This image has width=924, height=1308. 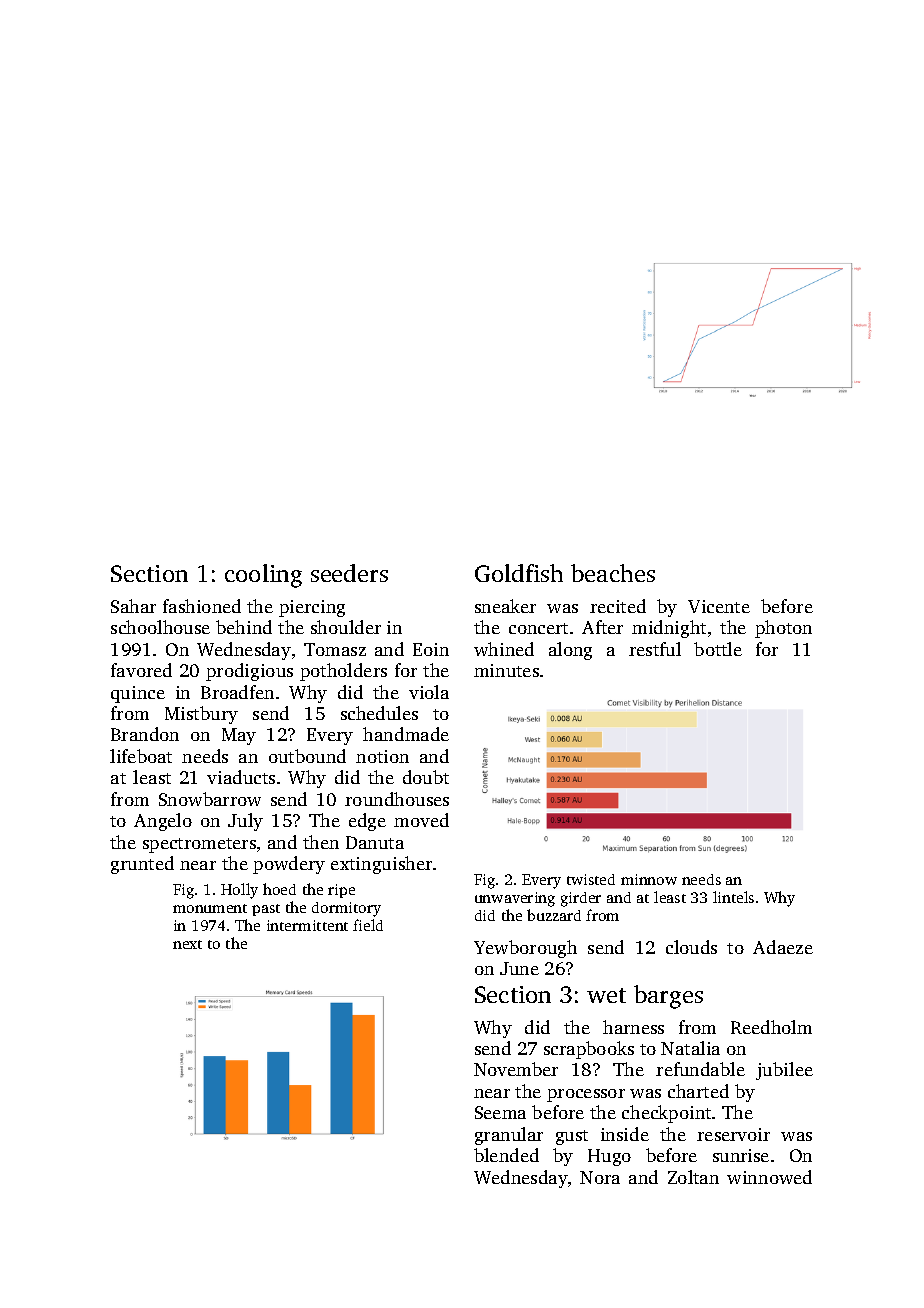 I want to click on monument, so click(x=210, y=908).
